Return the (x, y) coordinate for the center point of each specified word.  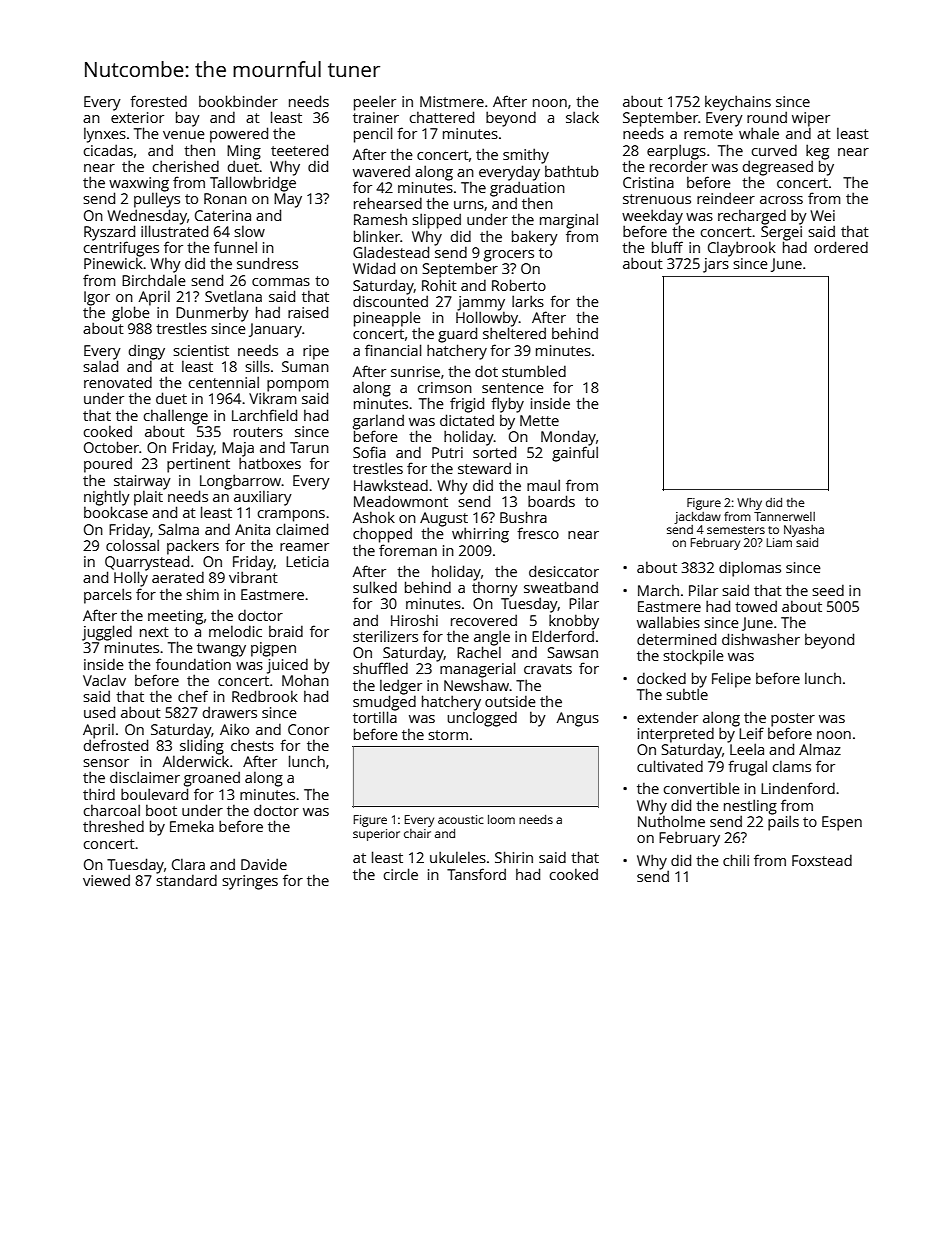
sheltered (514, 333)
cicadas (108, 150)
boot (161, 810)
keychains (738, 103)
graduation (527, 189)
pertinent (198, 465)
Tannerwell (784, 516)
